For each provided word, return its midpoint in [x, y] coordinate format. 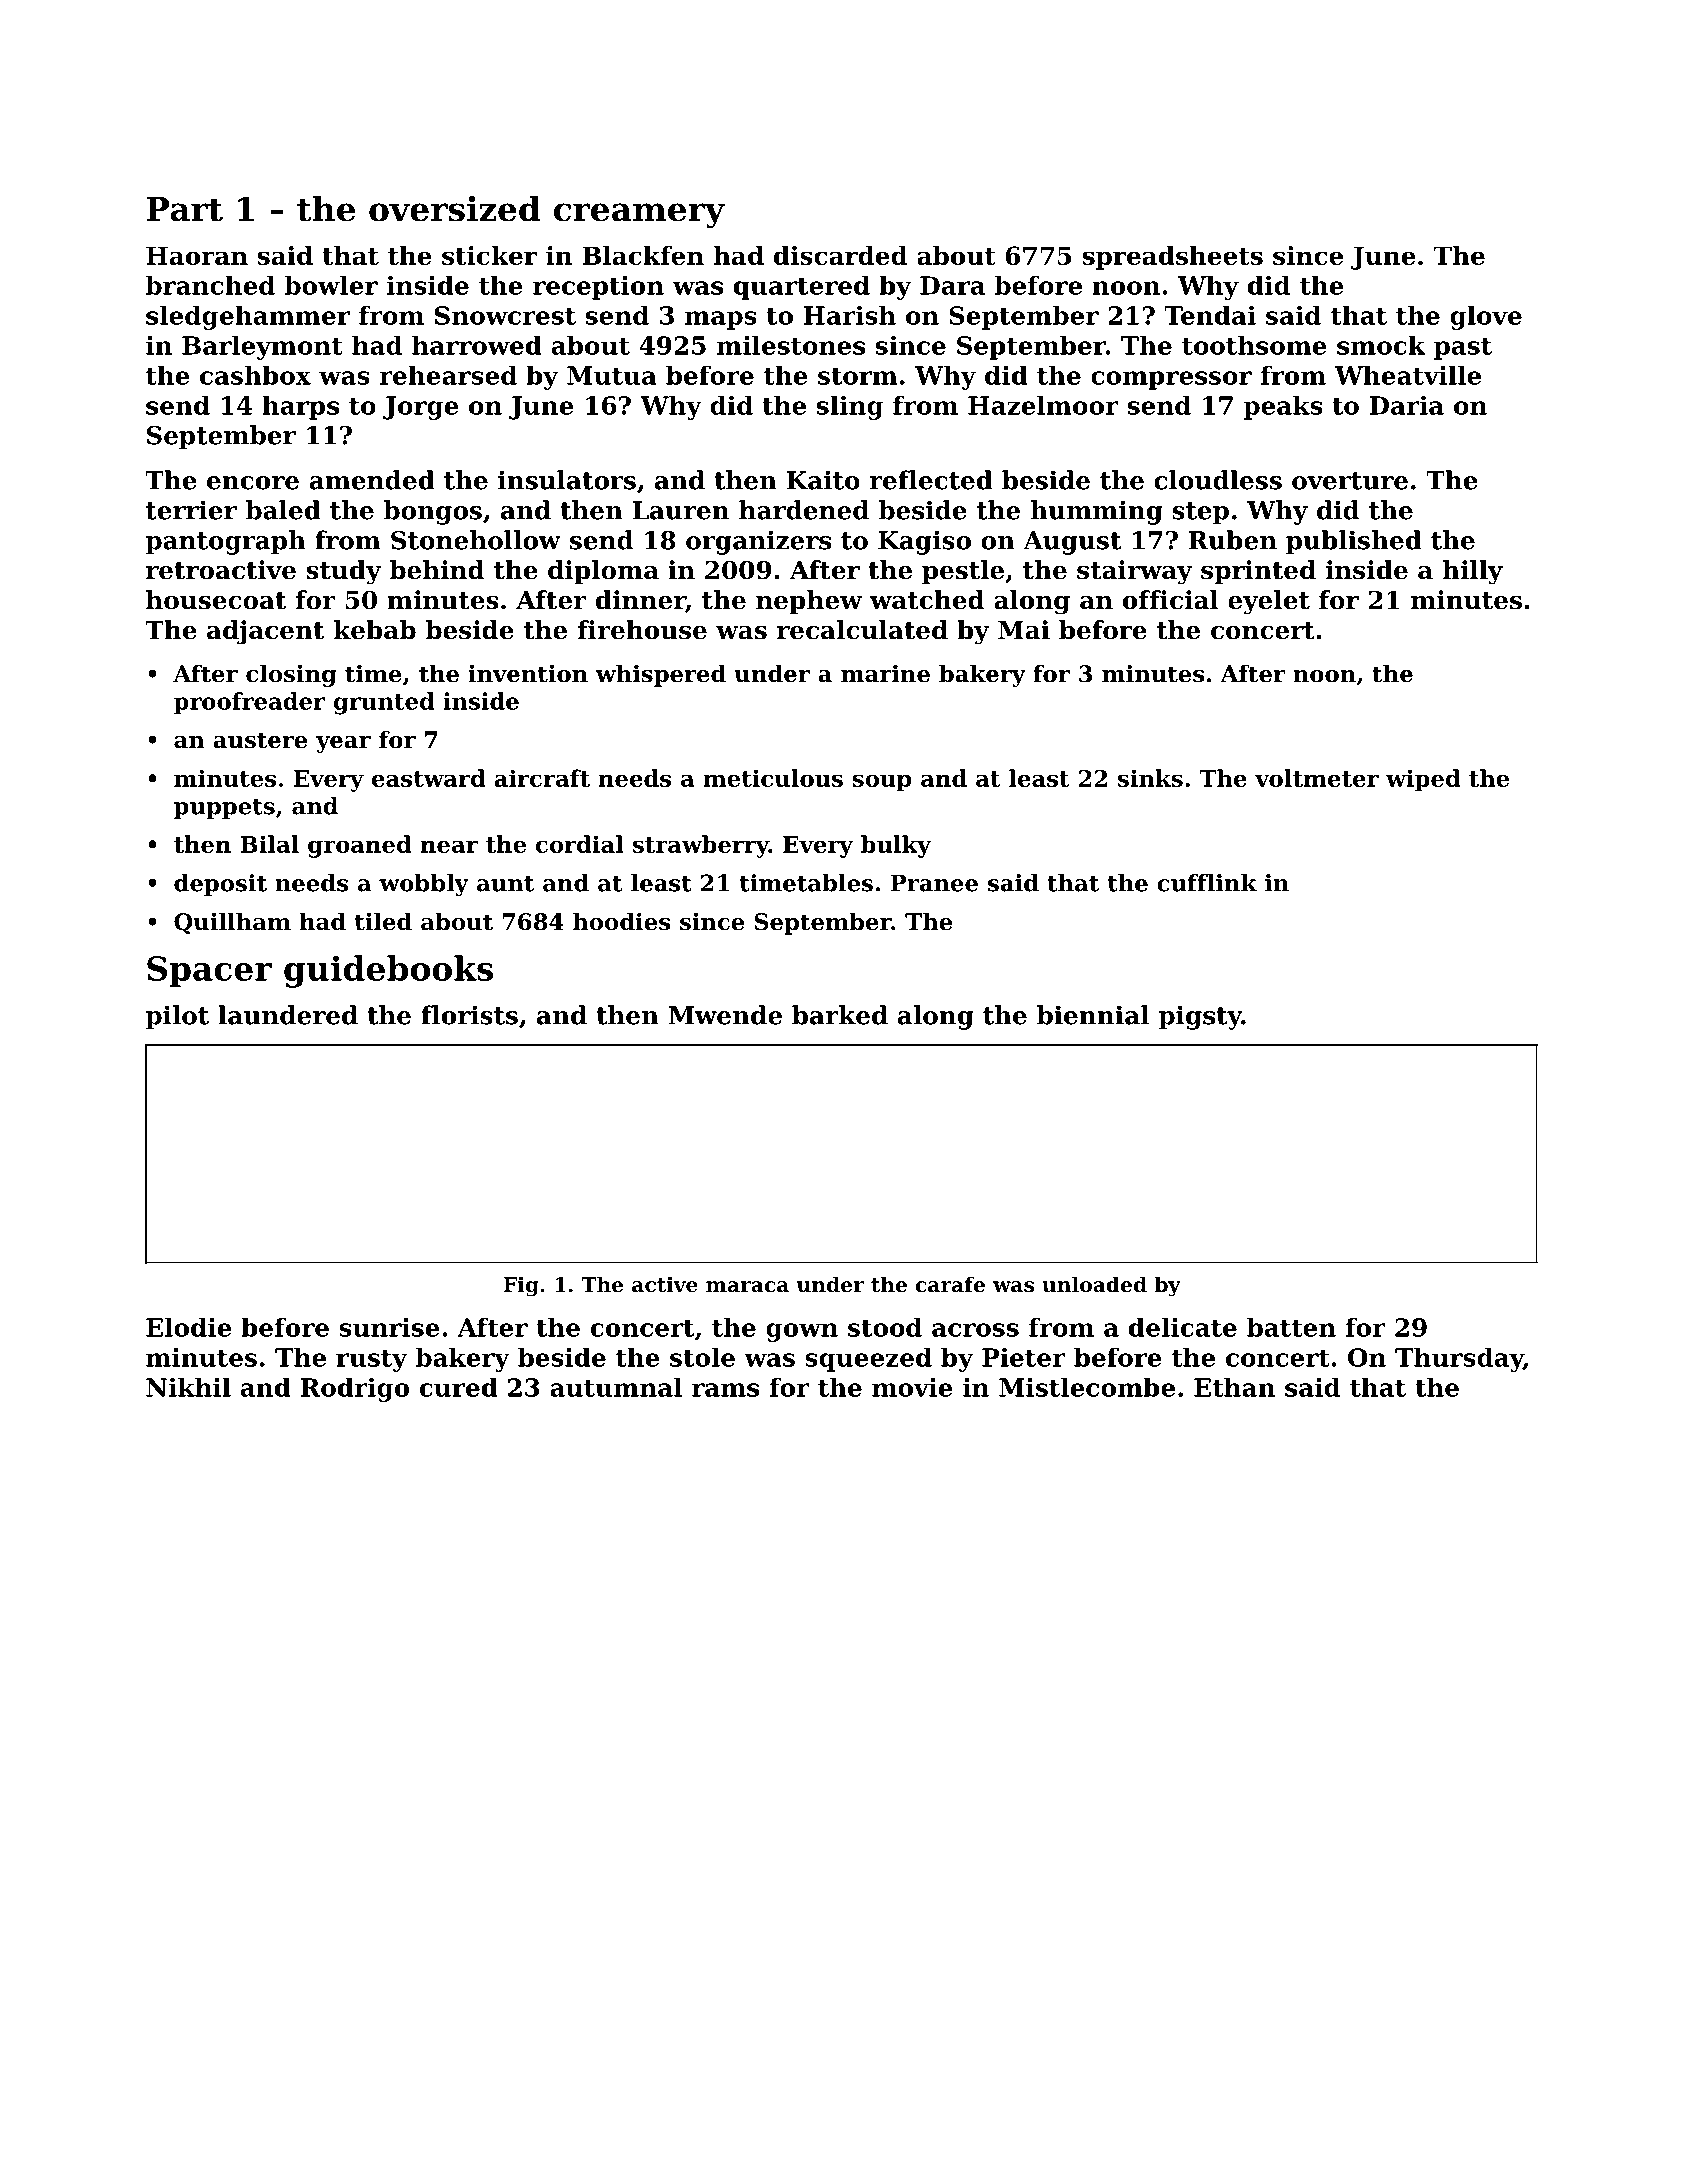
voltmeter [1317, 778]
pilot [177, 1017]
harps [300, 407]
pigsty [1200, 1017]
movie [912, 1387]
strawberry [701, 846]
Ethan [1234, 1387]
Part [185, 209]
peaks [1283, 407]
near [449, 846]
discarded [840, 255]
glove [1486, 318]
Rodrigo [355, 1389]
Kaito [823, 480]
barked [840, 1015]
